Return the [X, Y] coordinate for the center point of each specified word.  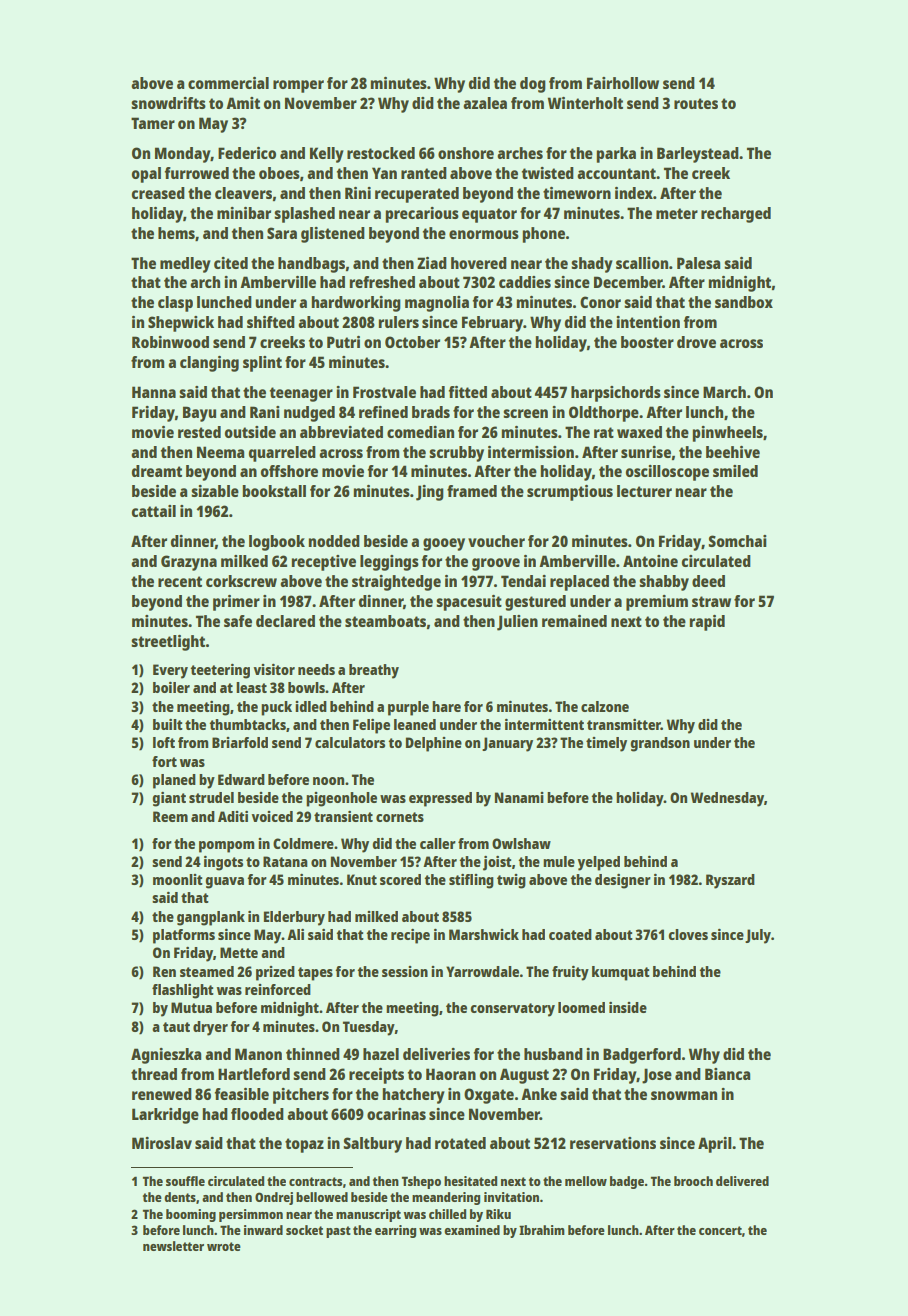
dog [533, 85]
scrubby [456, 454]
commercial [228, 83]
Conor [600, 302]
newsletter [173, 1246]
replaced [579, 583]
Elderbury [294, 918]
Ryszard [730, 881]
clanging [209, 364]
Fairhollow [623, 83]
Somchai [737, 541]
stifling [471, 881]
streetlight [168, 643]
